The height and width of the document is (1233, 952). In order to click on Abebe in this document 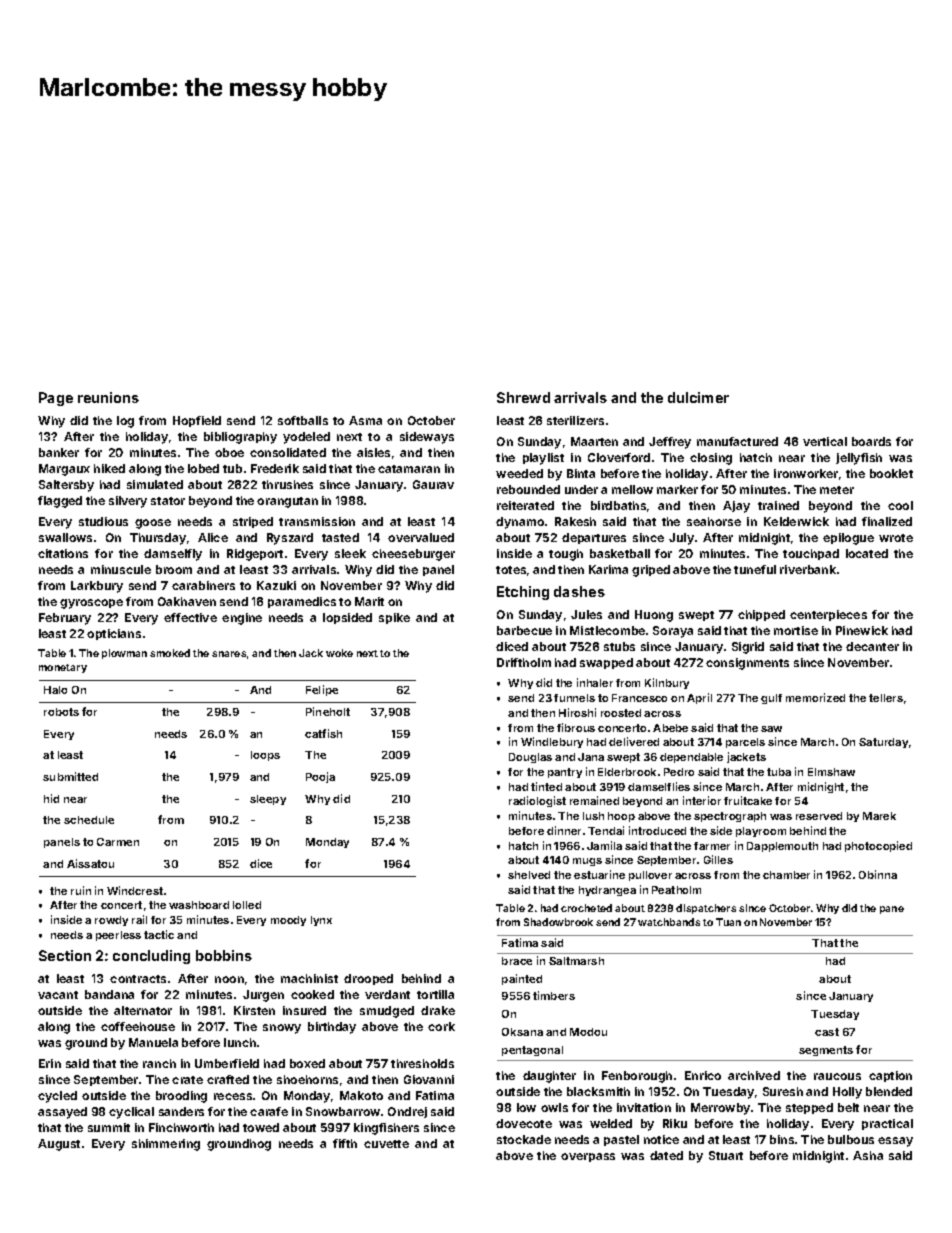, I will do `click(670, 728)`.
